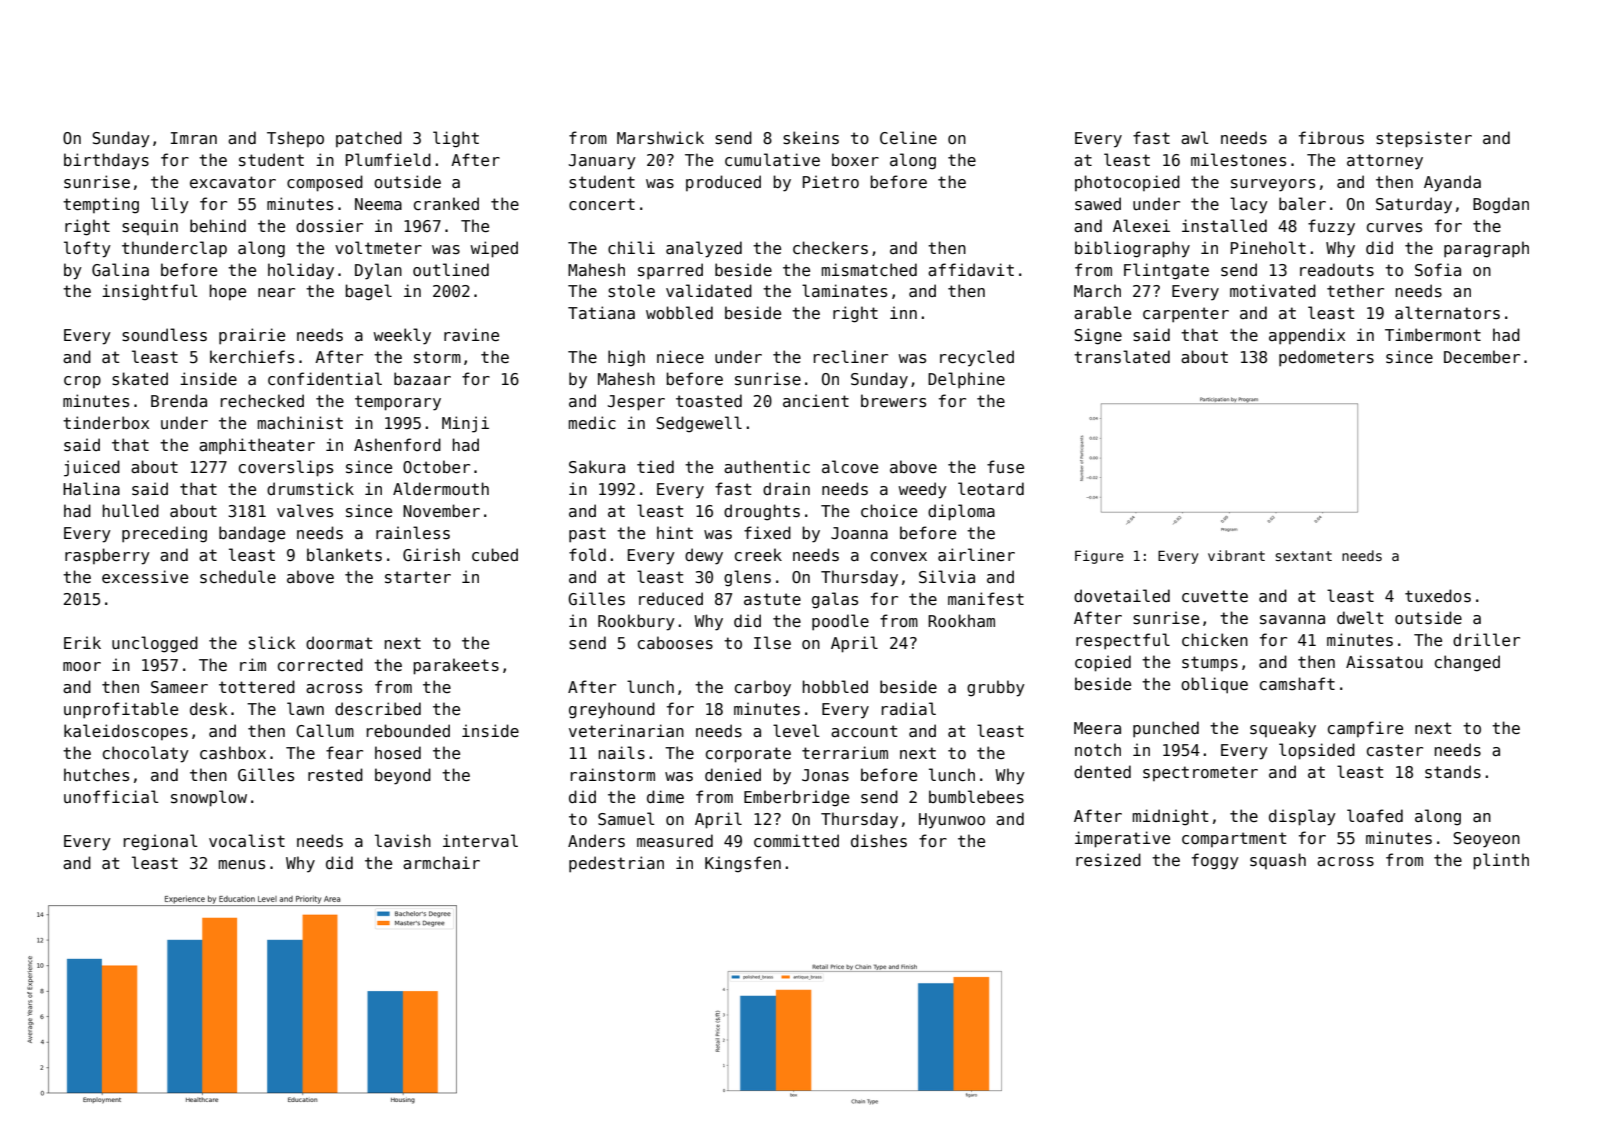 Image resolution: width=1599 pixels, height=1131 pixels. I want to click on menus, so click(242, 865).
